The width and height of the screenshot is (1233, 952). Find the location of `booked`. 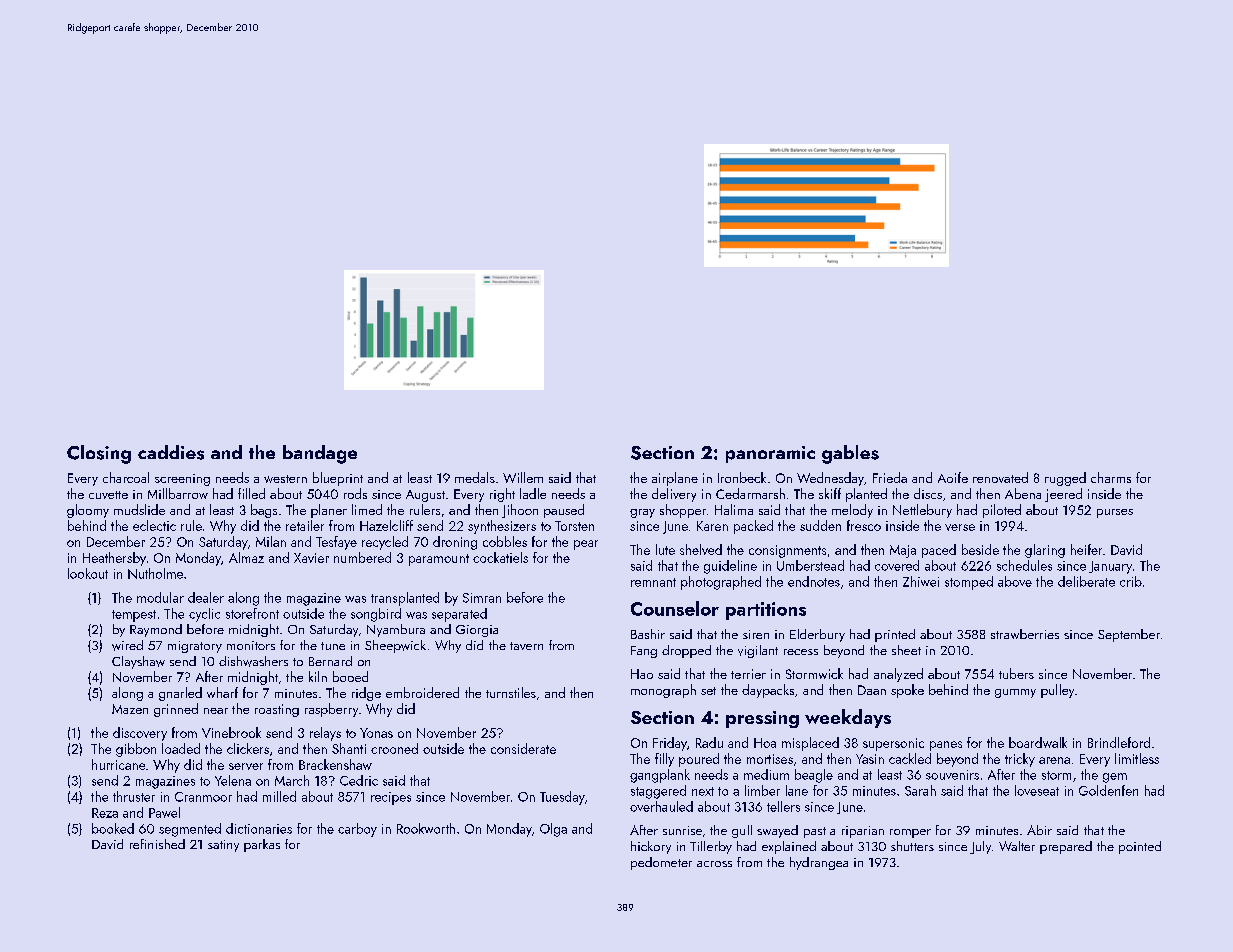

booked is located at coordinates (113, 828).
